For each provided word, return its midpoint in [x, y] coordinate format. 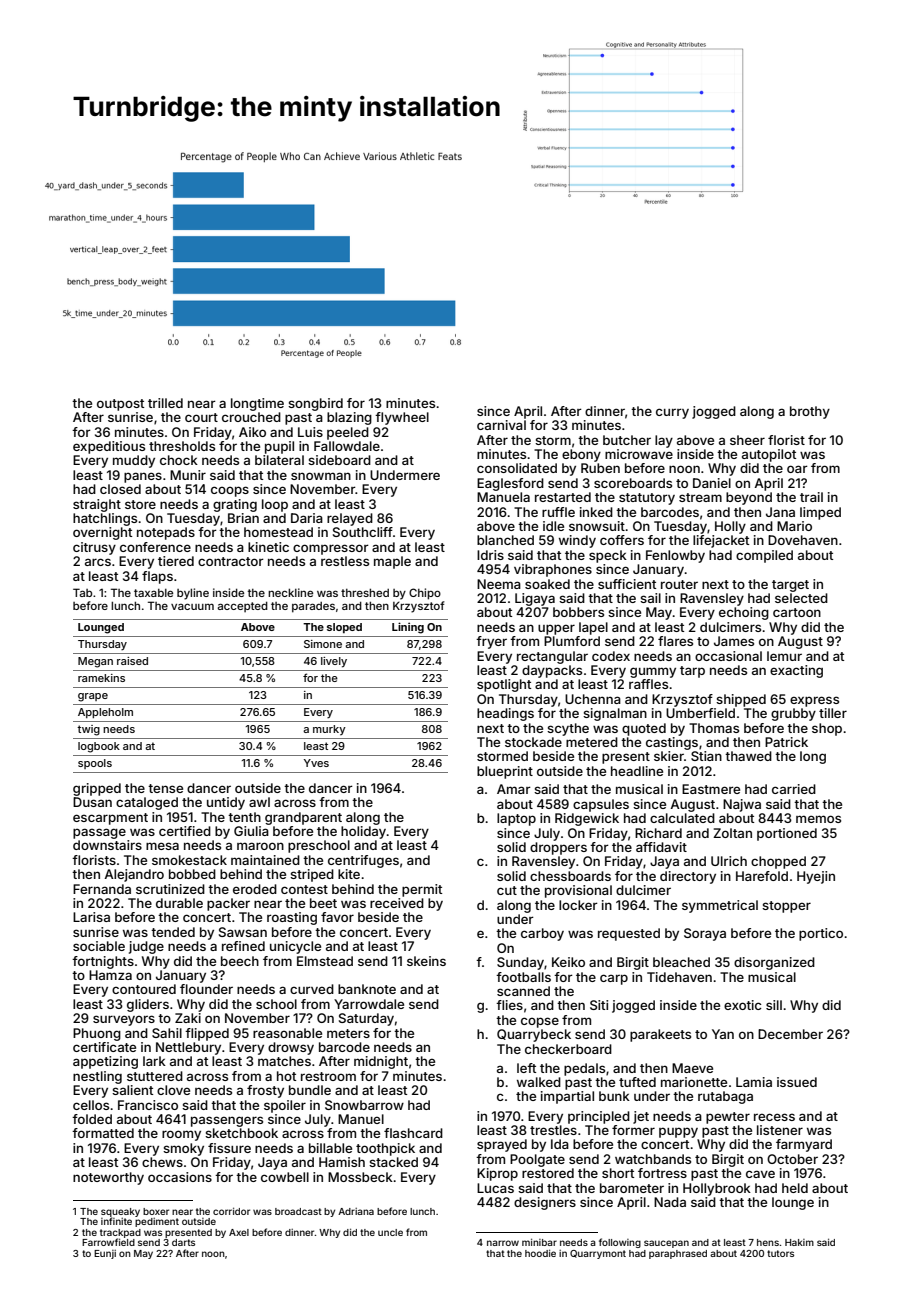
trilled [165, 403]
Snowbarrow [364, 1105]
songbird [315, 404]
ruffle [558, 512]
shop [827, 729]
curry [672, 413]
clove [173, 1090]
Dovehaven [803, 540]
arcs [98, 562]
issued [797, 1082]
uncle [390, 1232]
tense [165, 788]
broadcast [298, 1211]
